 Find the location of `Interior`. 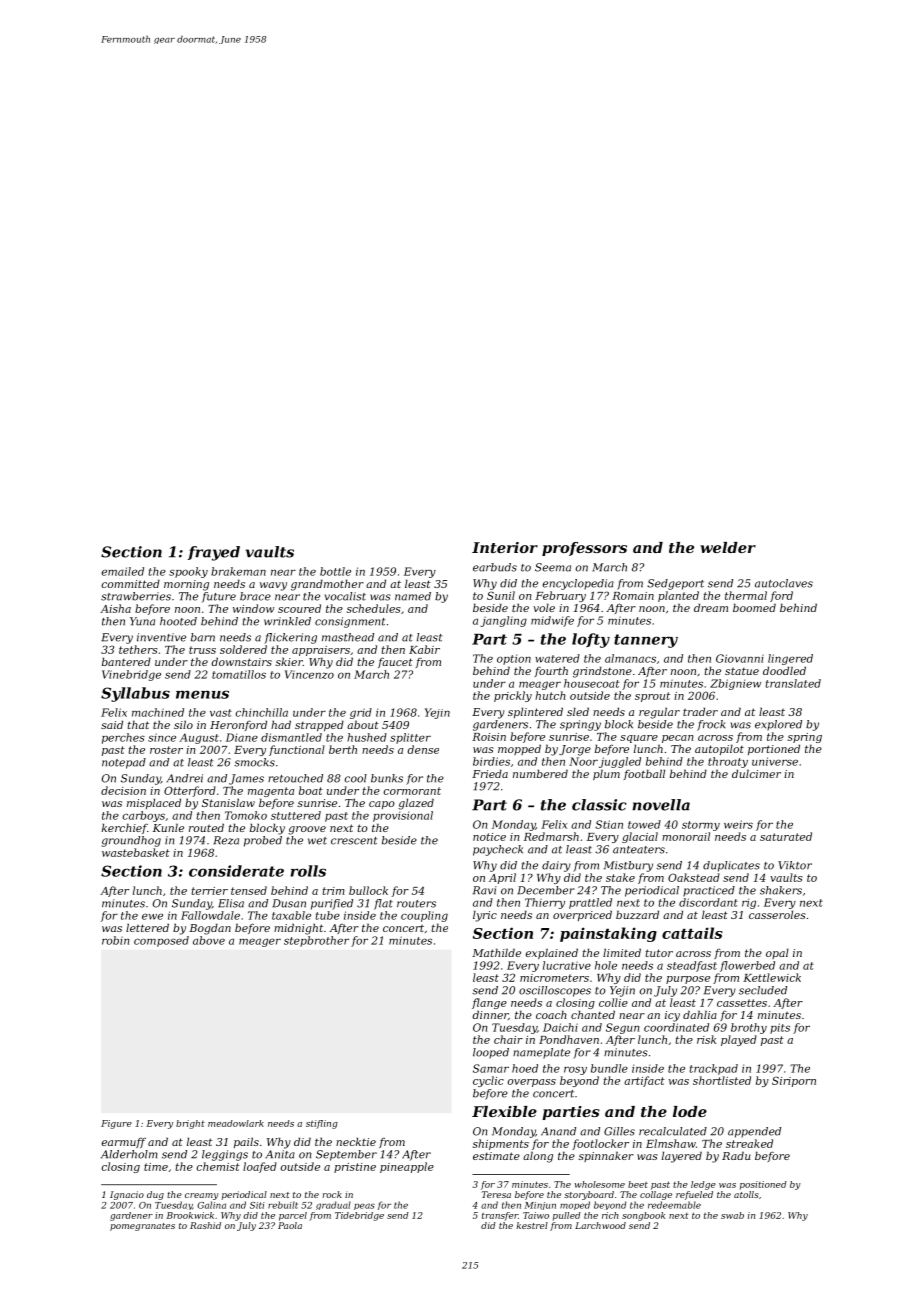

Interior is located at coordinates (505, 547).
